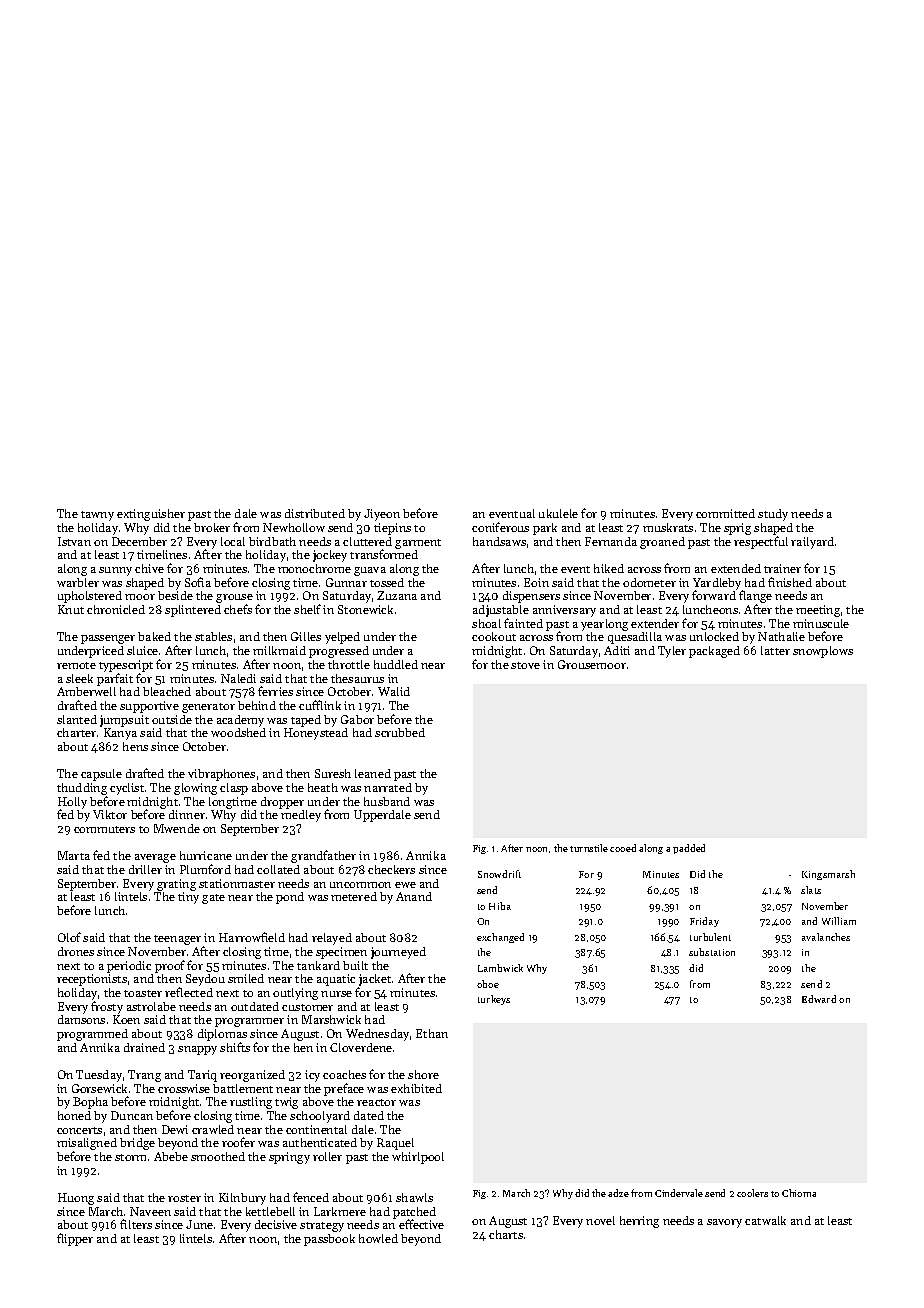  What do you see at coordinates (365, 609) in the screenshot?
I see `Stonewick` at bounding box center [365, 609].
